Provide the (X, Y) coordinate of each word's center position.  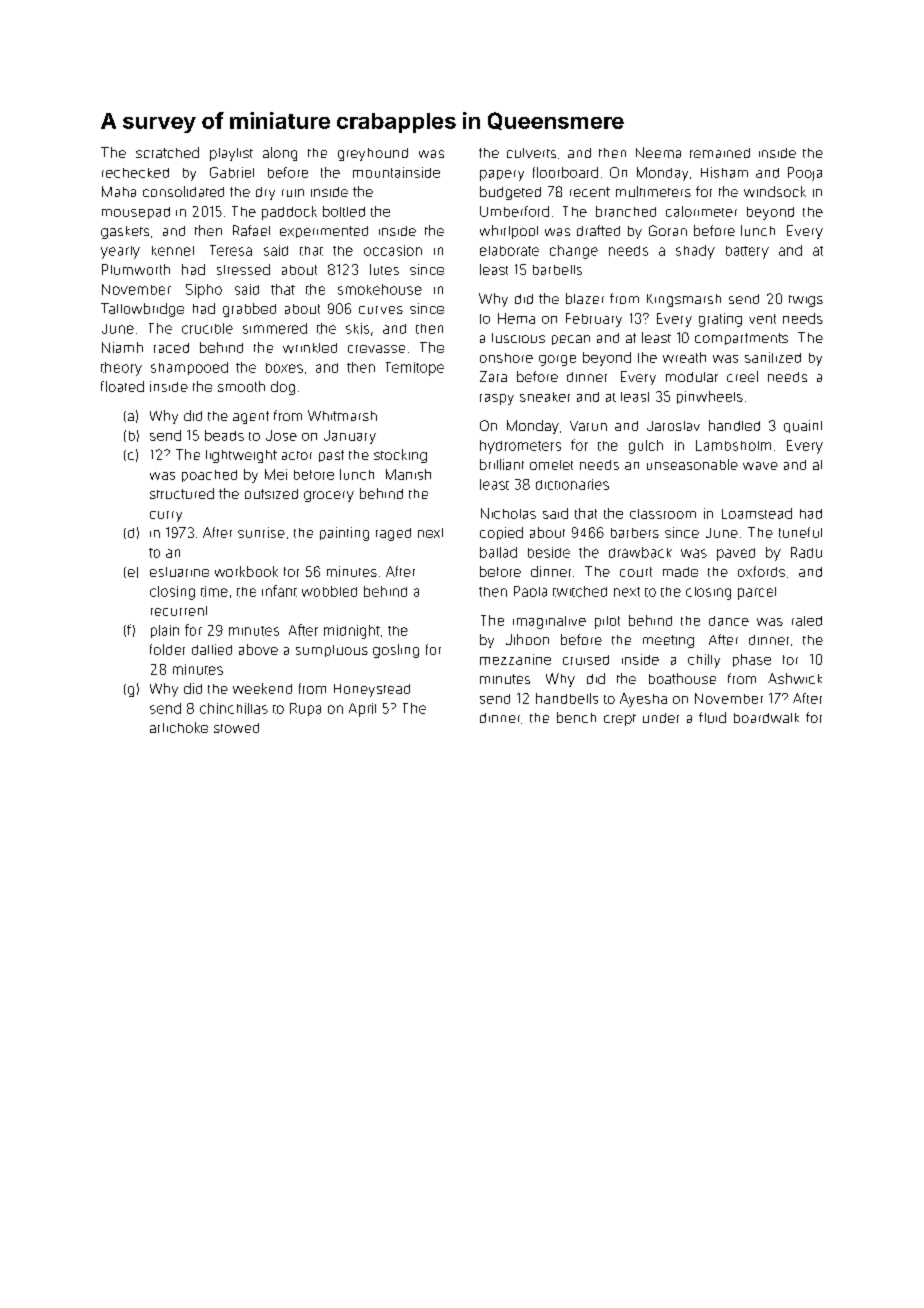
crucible (207, 328)
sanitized (773, 357)
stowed (236, 728)
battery (747, 252)
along (280, 154)
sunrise (261, 532)
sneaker (545, 397)
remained (720, 153)
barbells (557, 270)
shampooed (189, 368)
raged (393, 534)
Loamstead (757, 513)
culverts (531, 153)
